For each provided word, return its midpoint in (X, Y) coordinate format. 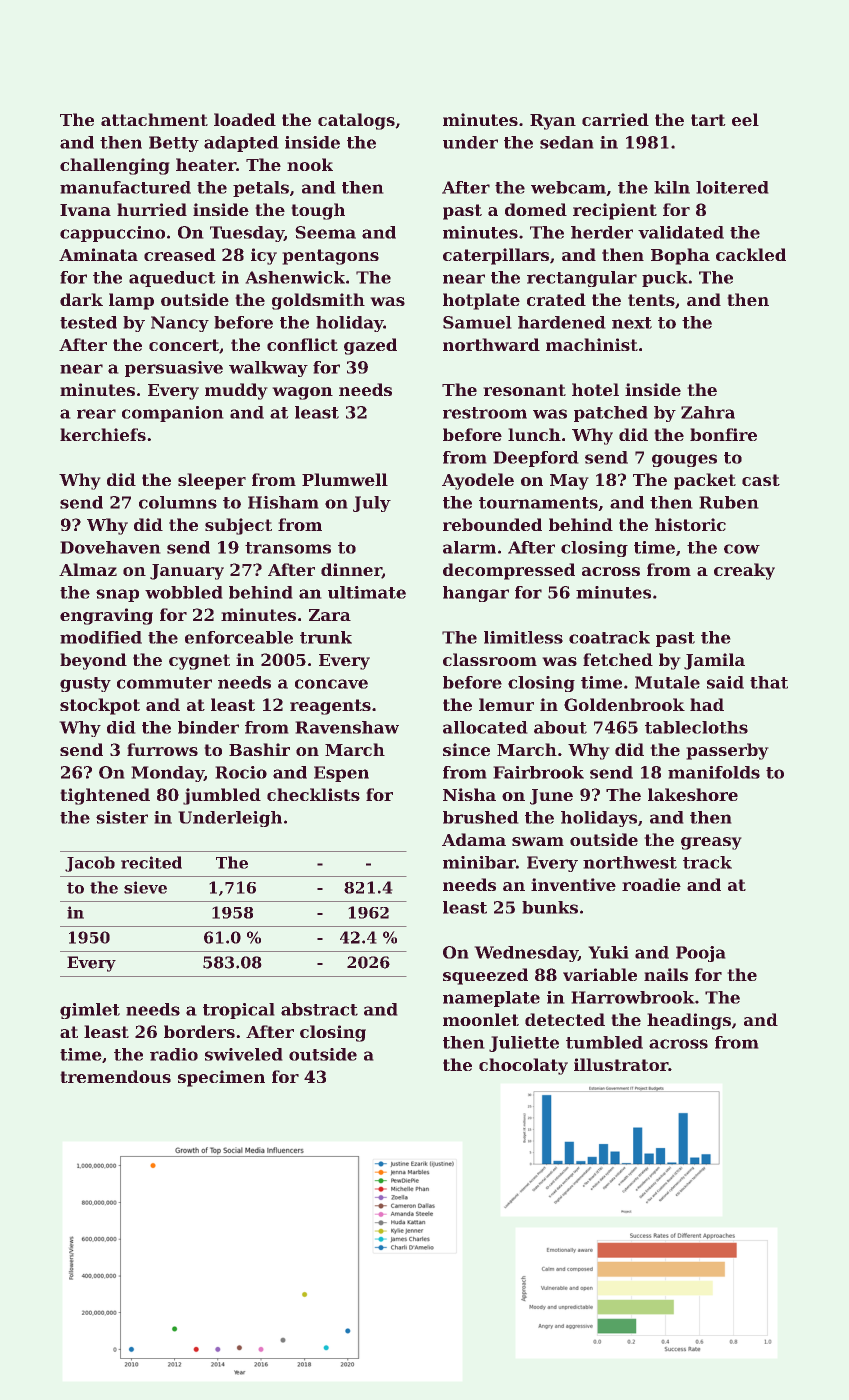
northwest (630, 862)
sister (122, 817)
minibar (479, 862)
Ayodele (478, 481)
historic (690, 524)
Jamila (714, 661)
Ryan (553, 122)
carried (615, 119)
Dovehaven (110, 547)
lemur (506, 704)
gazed (370, 346)
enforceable (239, 637)
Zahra (708, 412)
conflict (302, 344)
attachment (154, 119)
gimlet (90, 1011)
